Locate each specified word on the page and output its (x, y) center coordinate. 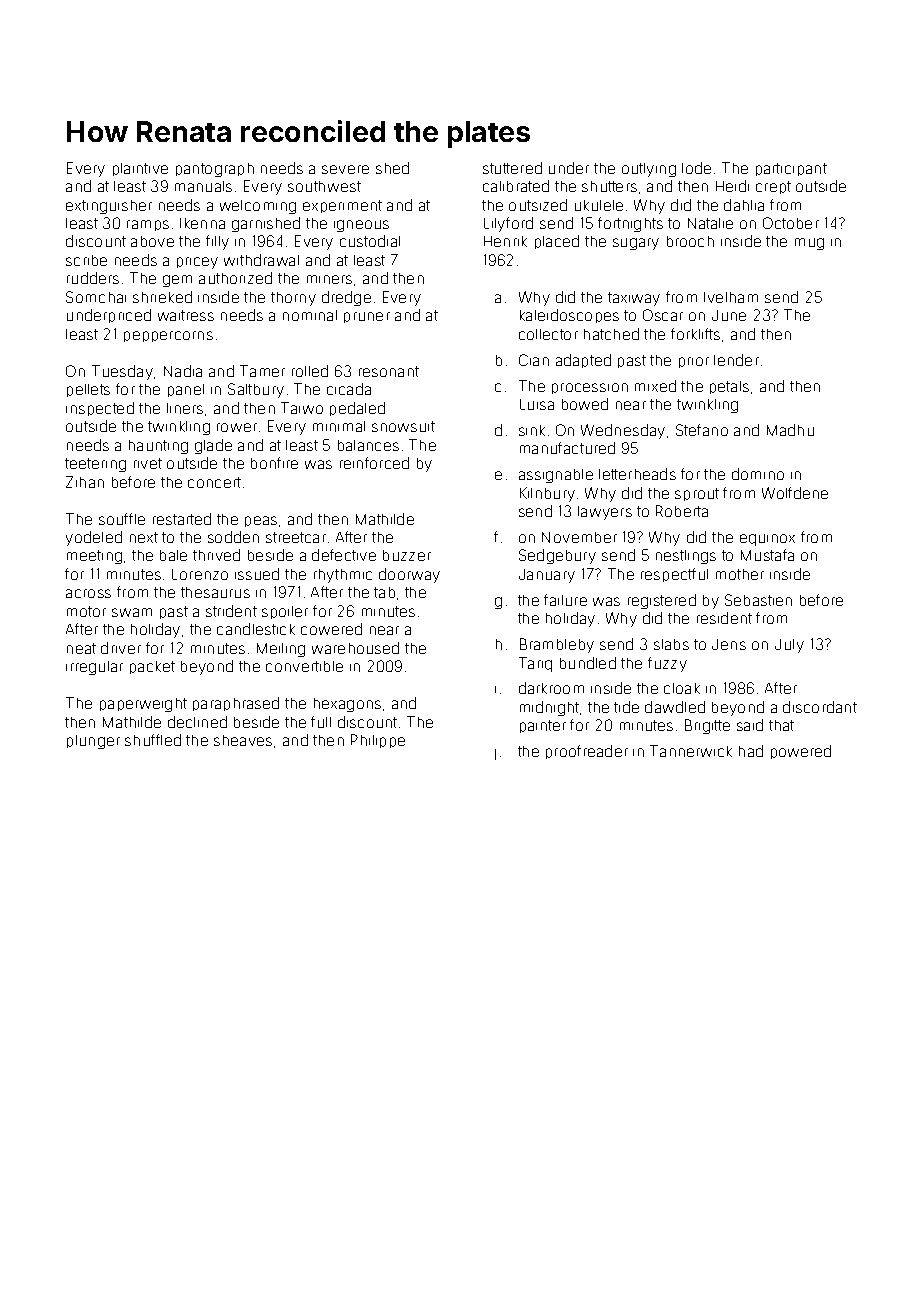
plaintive (140, 169)
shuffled (153, 740)
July (789, 646)
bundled (588, 663)
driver (121, 648)
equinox (767, 540)
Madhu (790, 430)
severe (345, 169)
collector (548, 334)
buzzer (407, 555)
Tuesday (122, 372)
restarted (182, 519)
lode (696, 168)
